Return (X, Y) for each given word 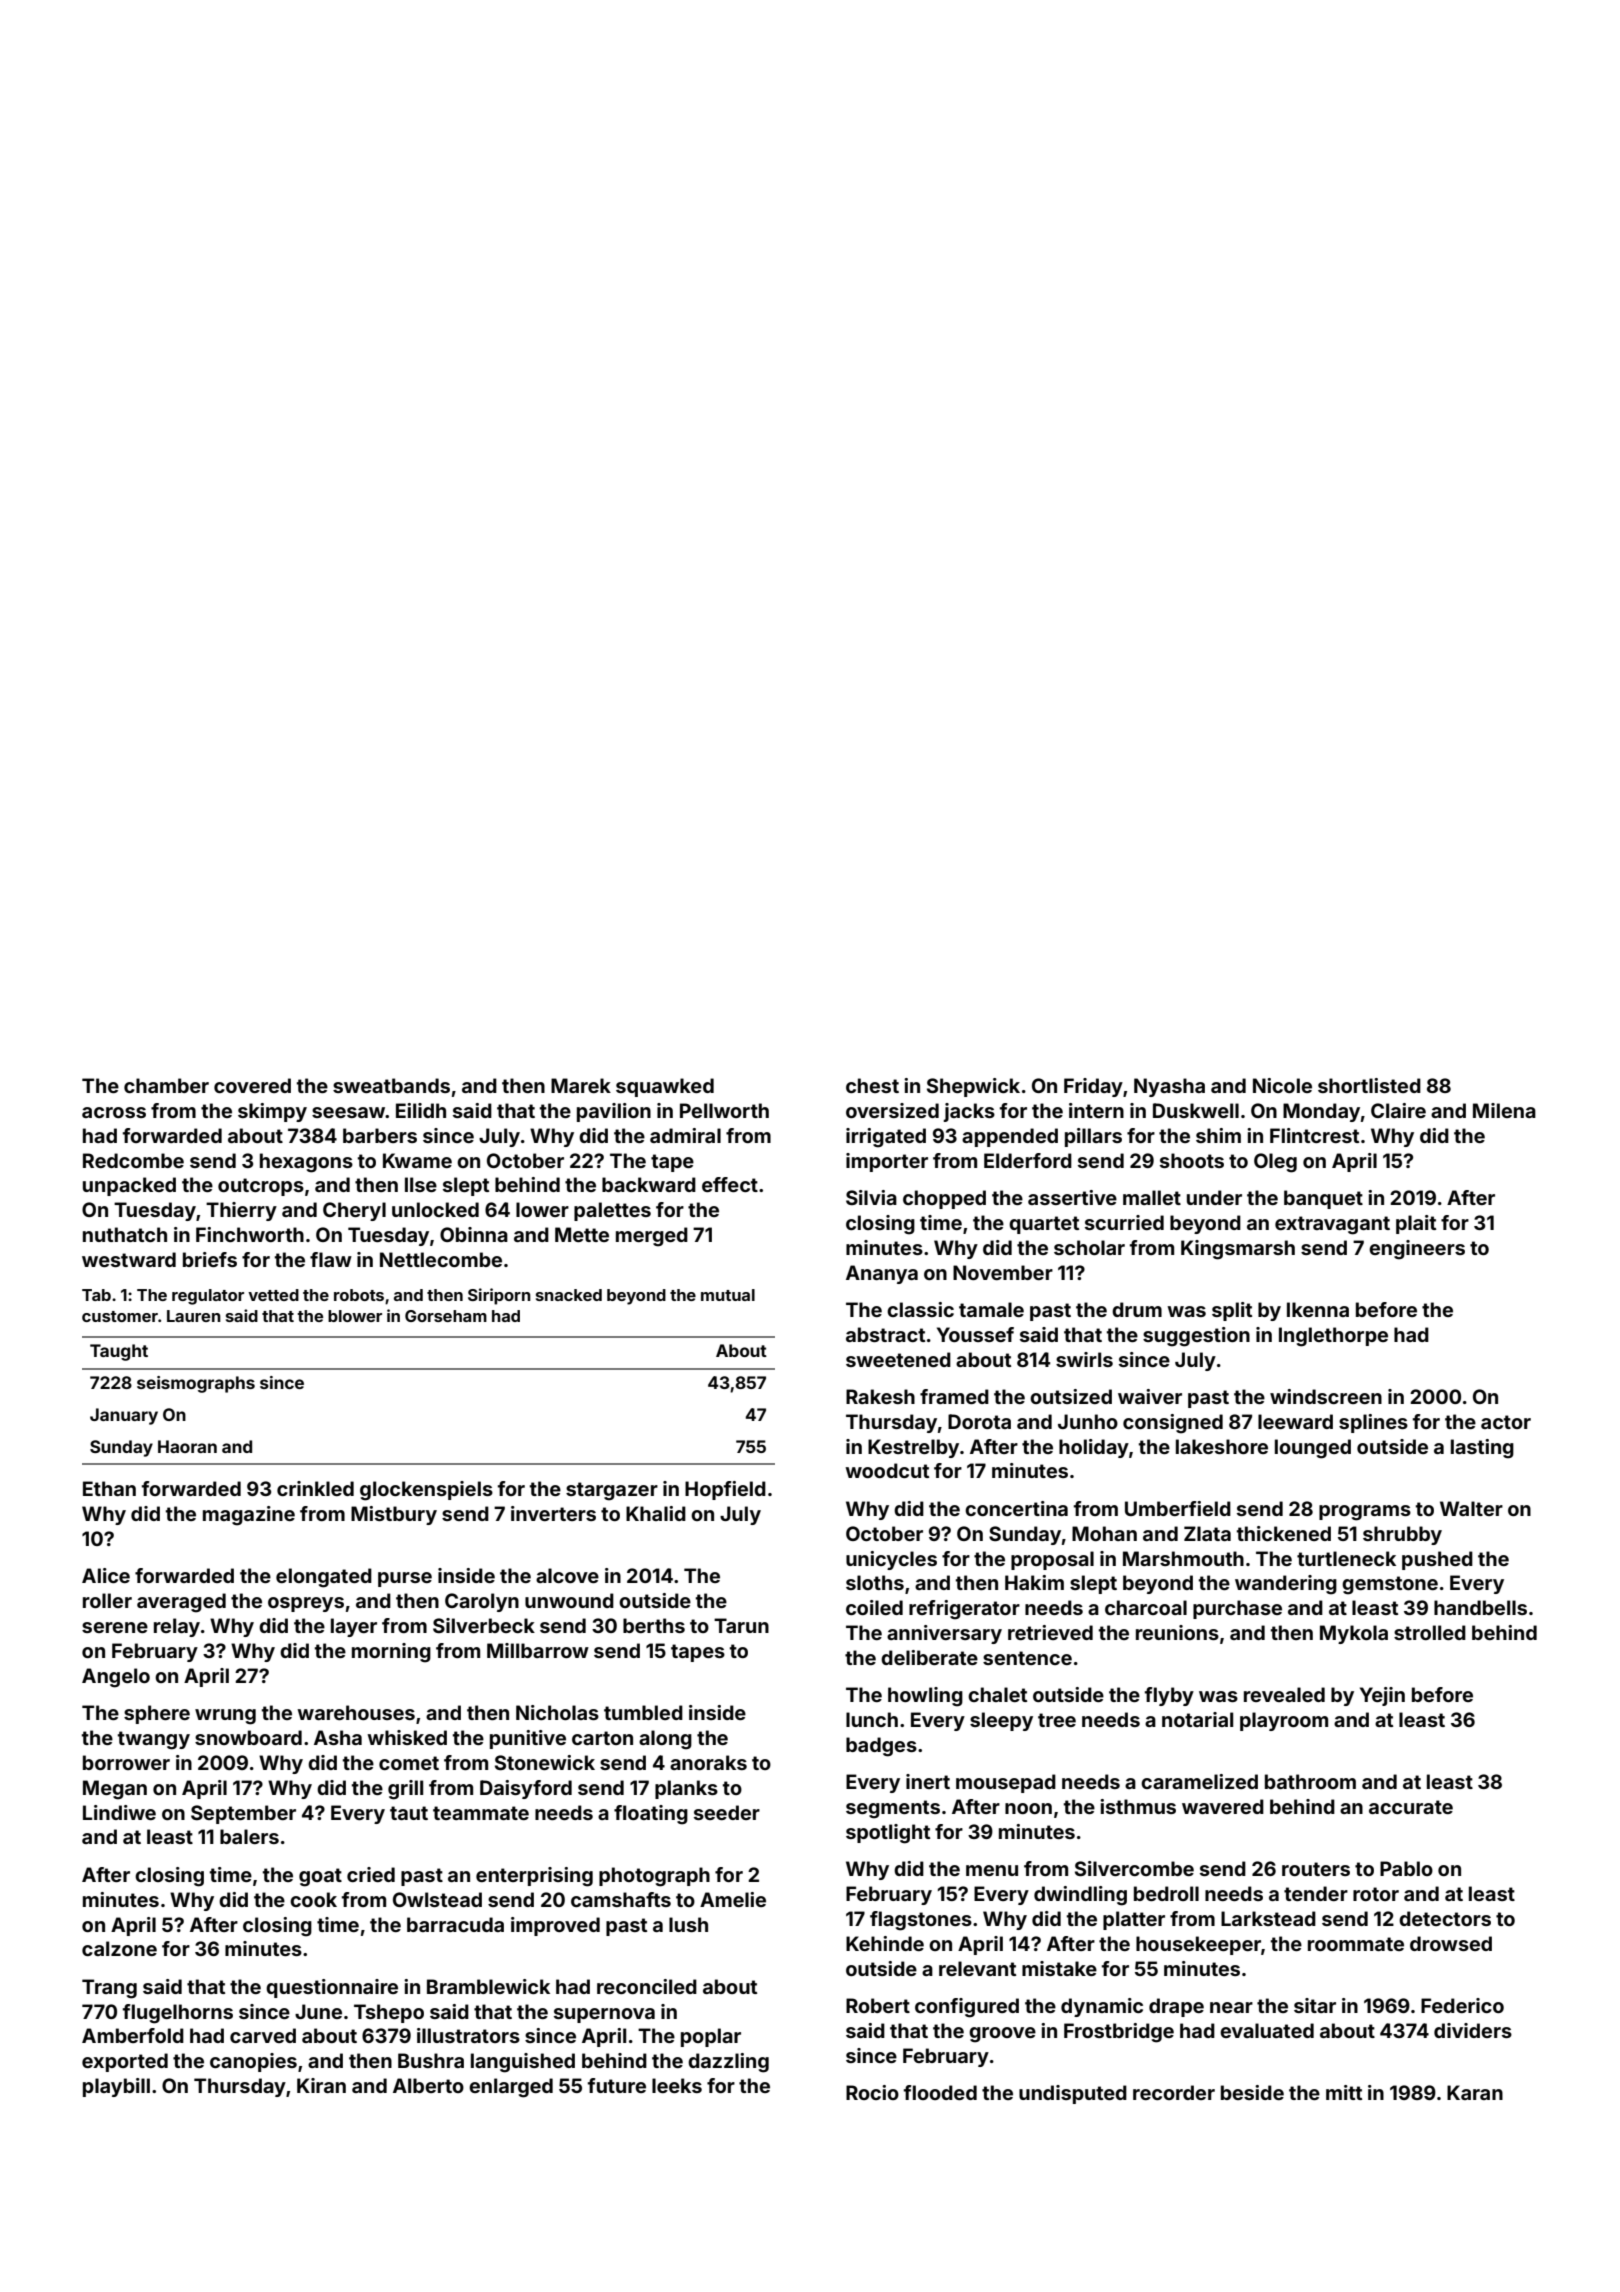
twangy (154, 1740)
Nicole (1282, 1085)
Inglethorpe (1333, 1337)
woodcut (887, 1470)
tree (1057, 1720)
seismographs (196, 1384)
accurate (1411, 1807)
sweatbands (391, 1085)
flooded (940, 2092)
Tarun (741, 1625)
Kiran (321, 2085)
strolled (1430, 1632)
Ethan (109, 1488)
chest (872, 1085)
